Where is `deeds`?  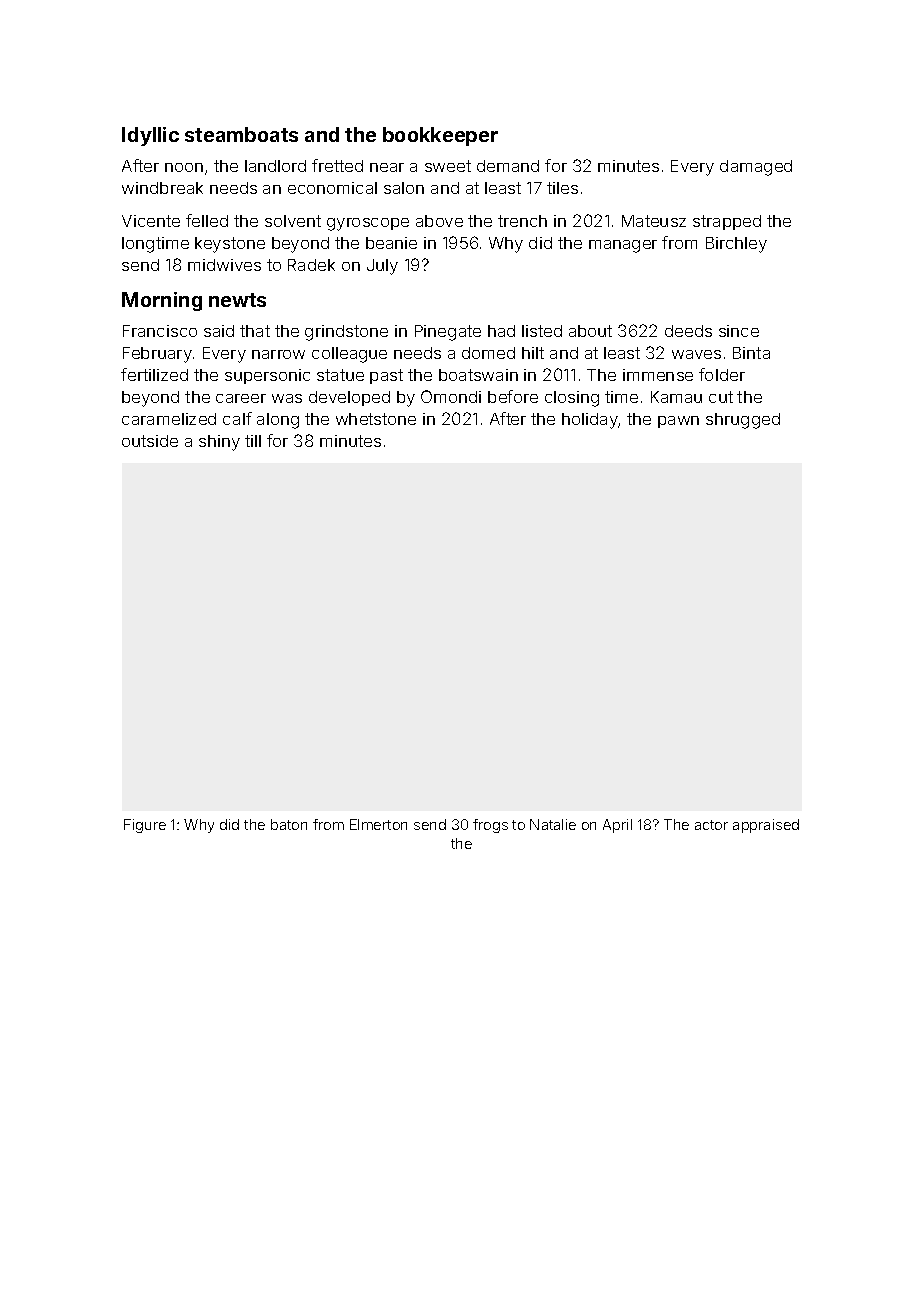
deeds is located at coordinates (688, 331).
